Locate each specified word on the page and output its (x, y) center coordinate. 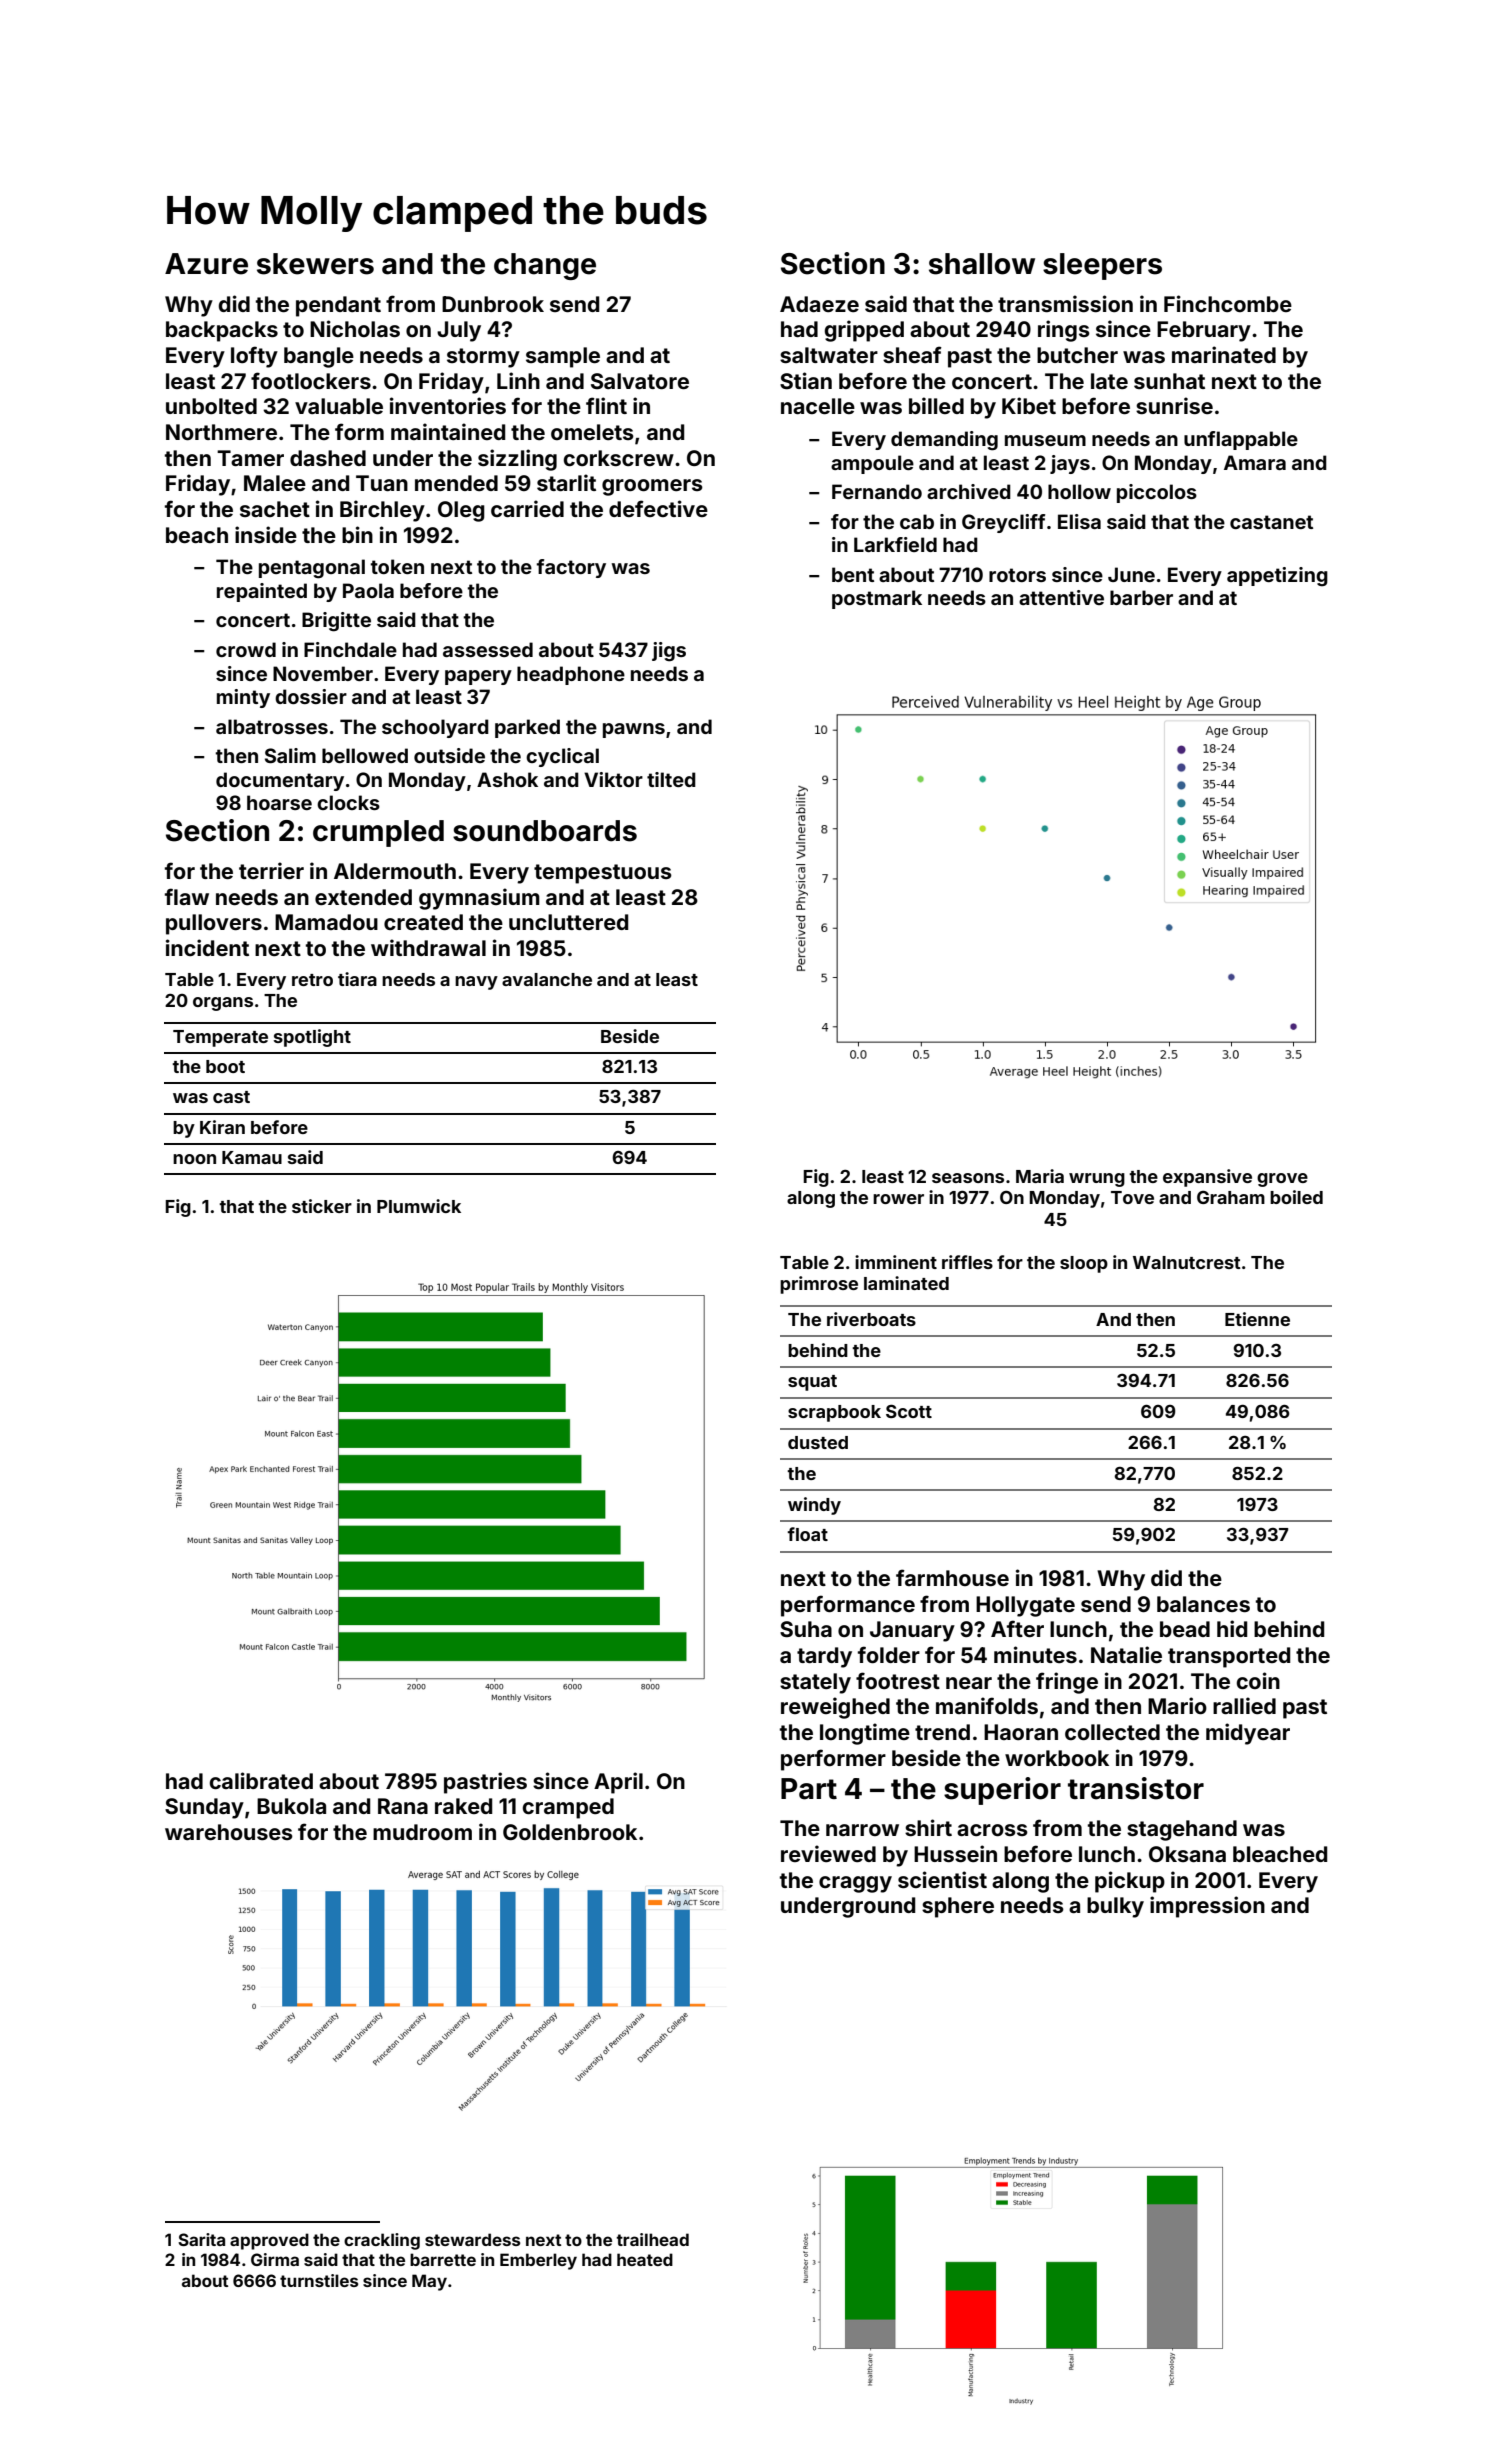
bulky (1115, 1907)
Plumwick (419, 1206)
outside (449, 755)
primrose (819, 1285)
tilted (671, 779)
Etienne (1257, 1319)
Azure (206, 264)
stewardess (472, 2239)
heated (645, 2259)
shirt (928, 1827)
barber (1141, 597)
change (545, 266)
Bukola (291, 1806)
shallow (982, 264)
